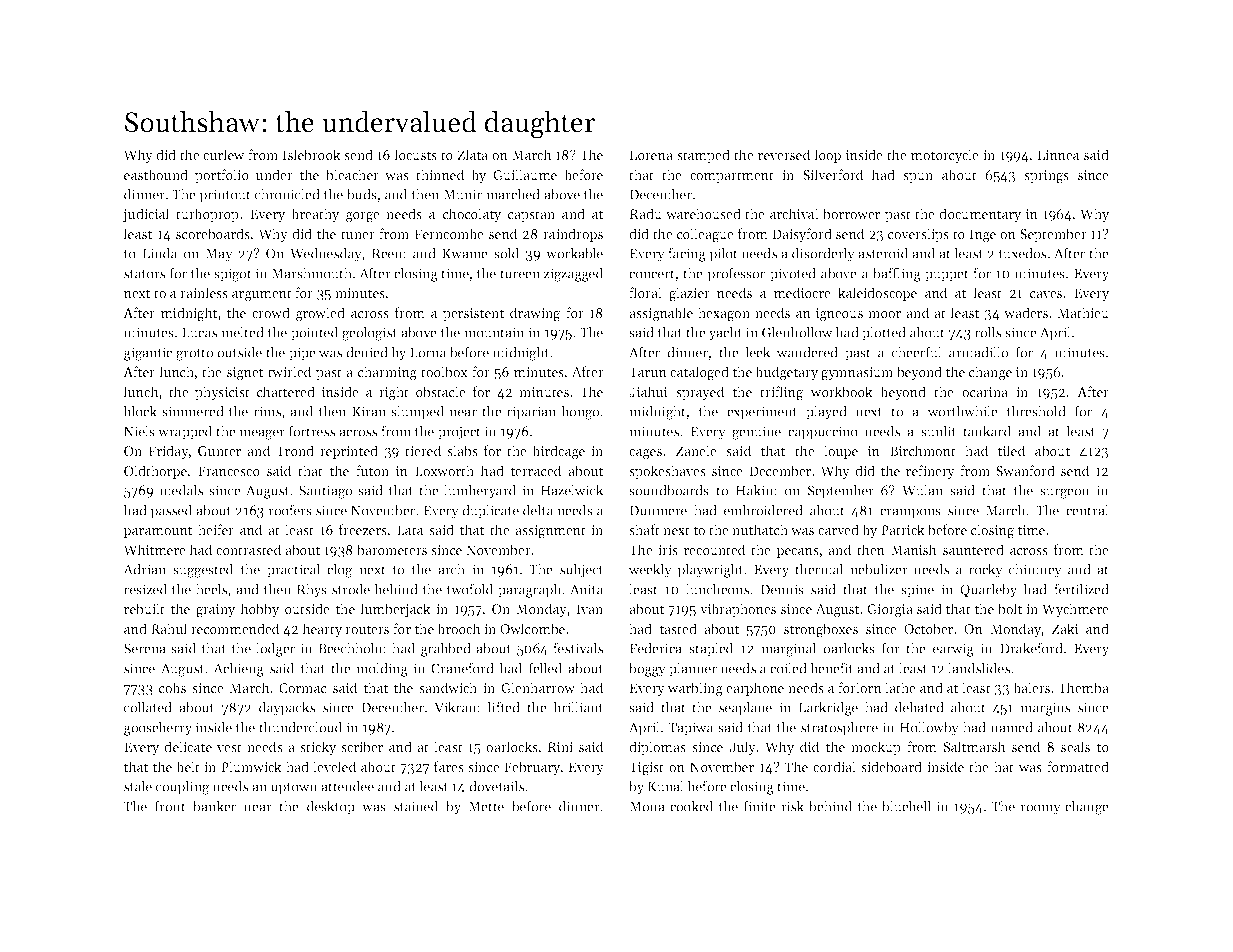 This image has height=952, width=1233. I want to click on caves, so click(1046, 294).
